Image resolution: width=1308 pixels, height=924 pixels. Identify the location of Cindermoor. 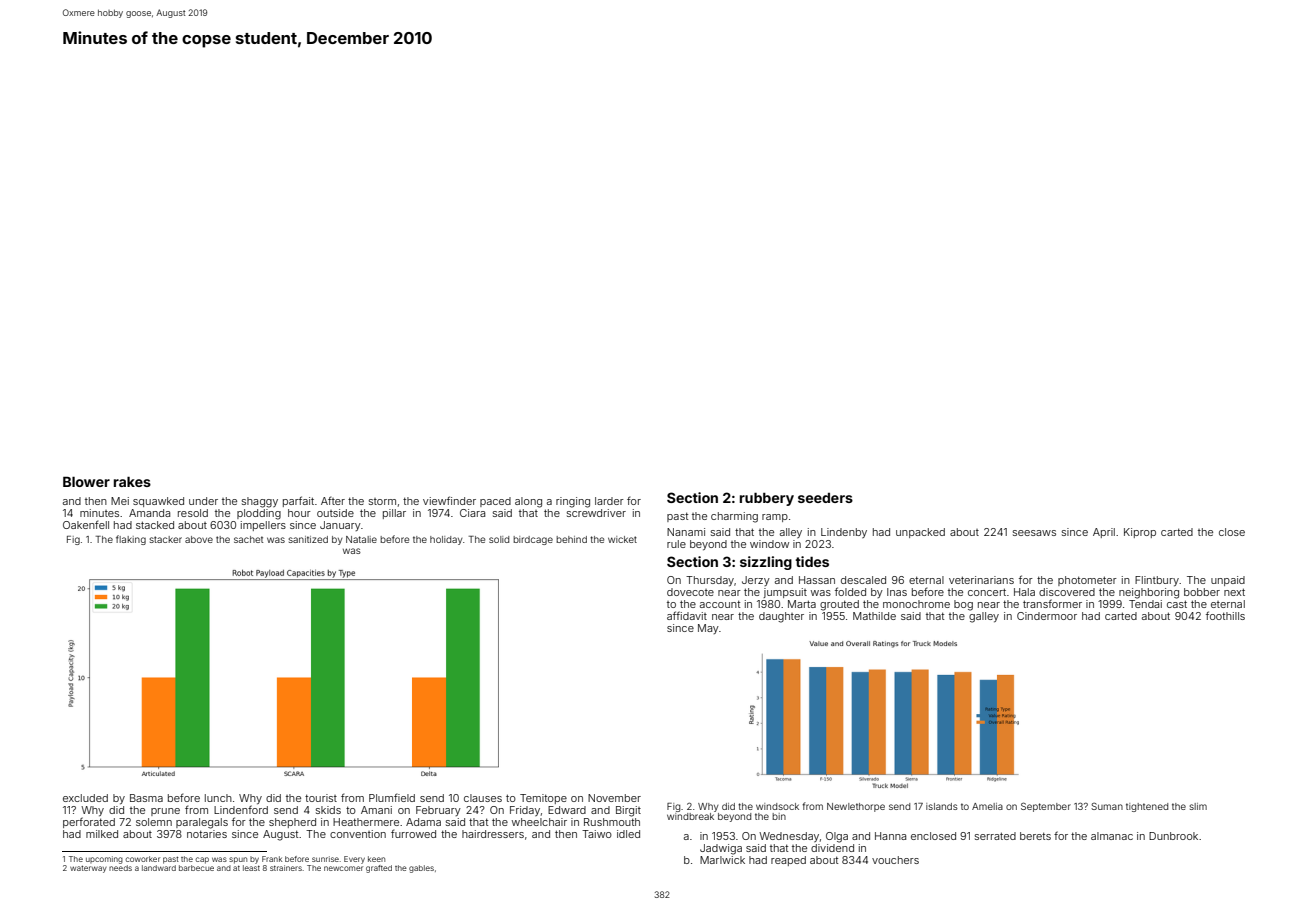
(1047, 616).
